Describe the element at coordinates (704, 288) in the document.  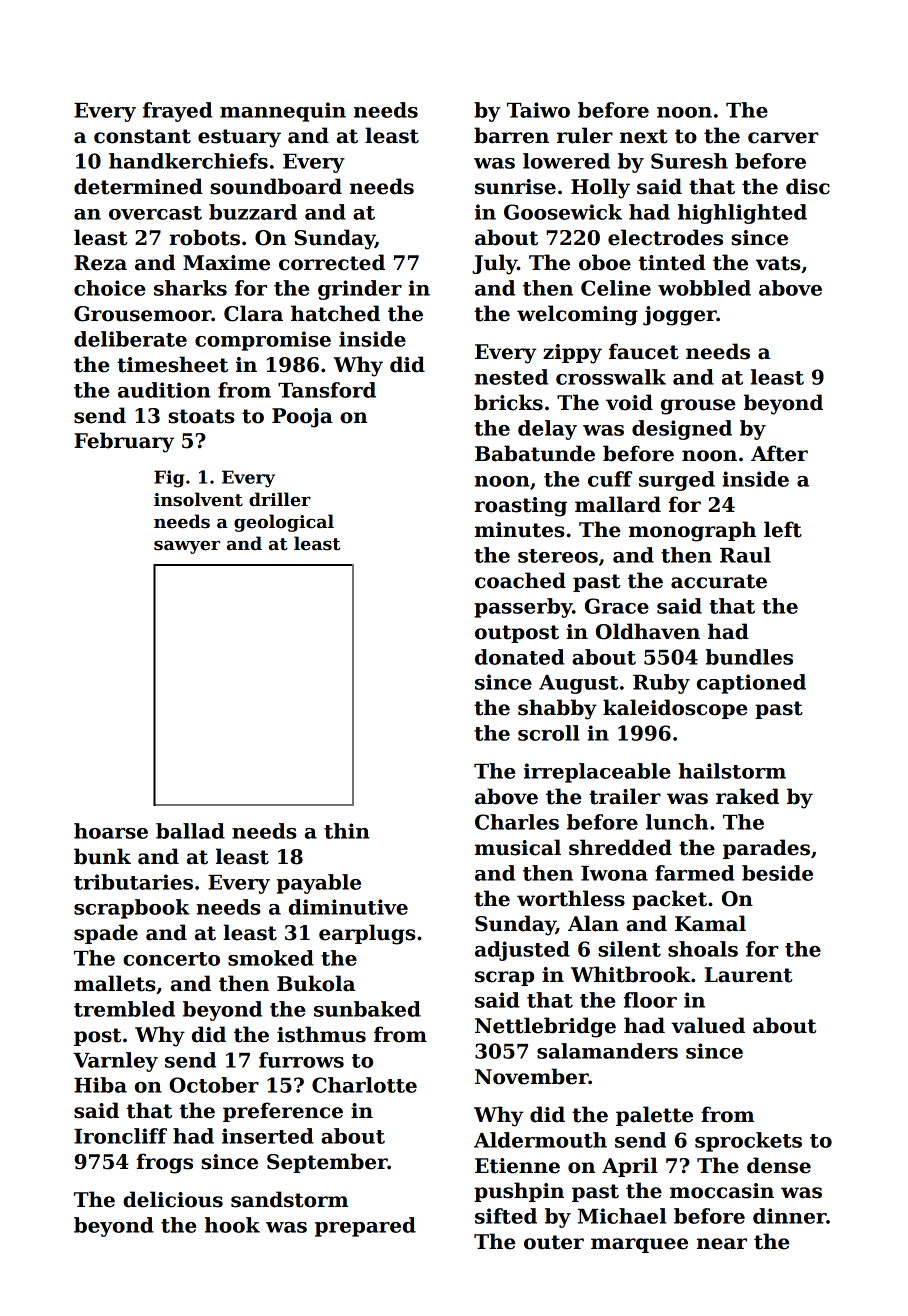
I see `wobbled` at that location.
